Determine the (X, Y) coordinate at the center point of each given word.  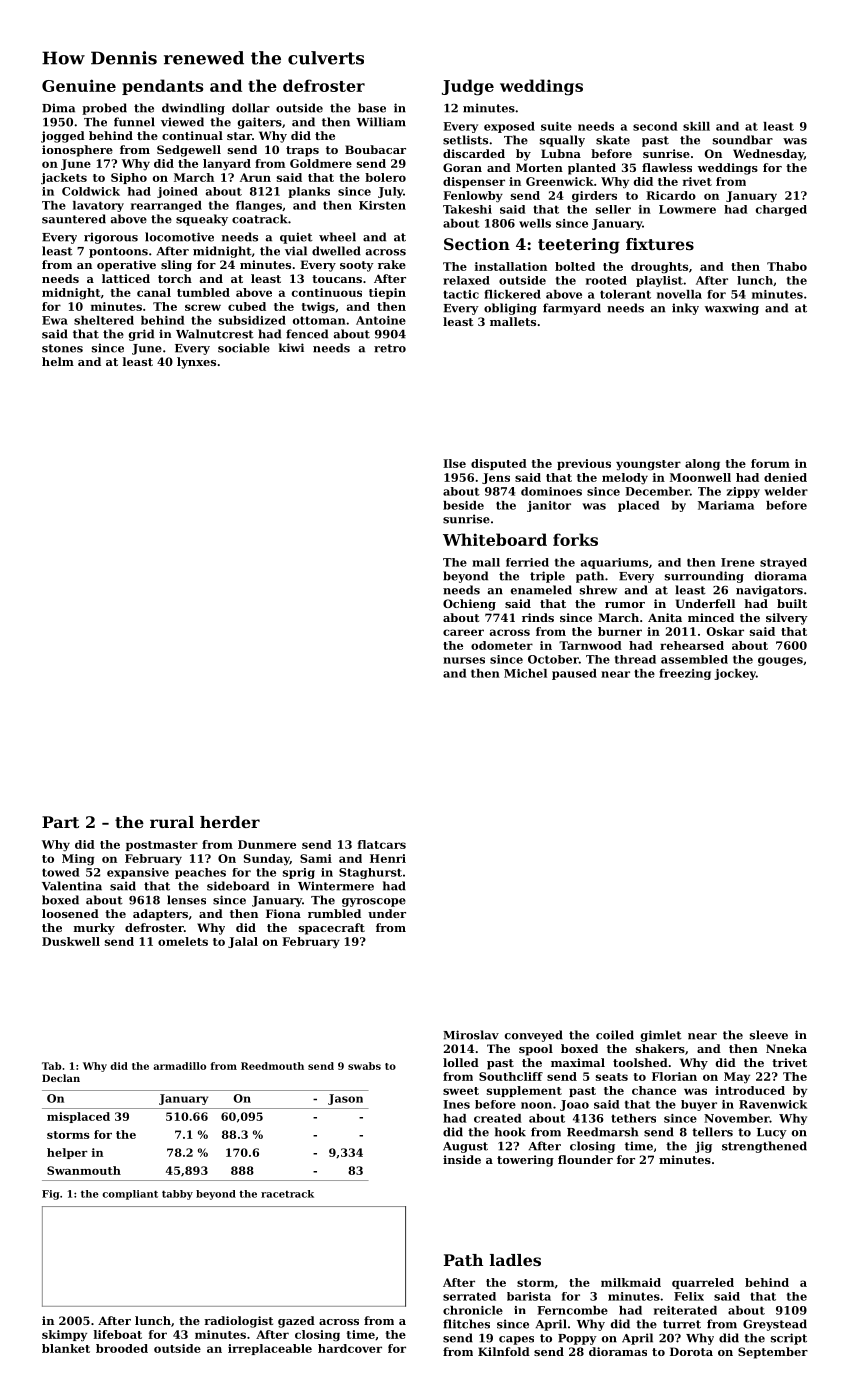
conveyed (534, 1036)
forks (575, 539)
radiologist (238, 1322)
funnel (134, 122)
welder (786, 491)
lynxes (196, 363)
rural (172, 822)
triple (547, 577)
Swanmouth (84, 1170)
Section (477, 244)
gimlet (661, 1036)
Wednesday (768, 155)
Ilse (454, 463)
